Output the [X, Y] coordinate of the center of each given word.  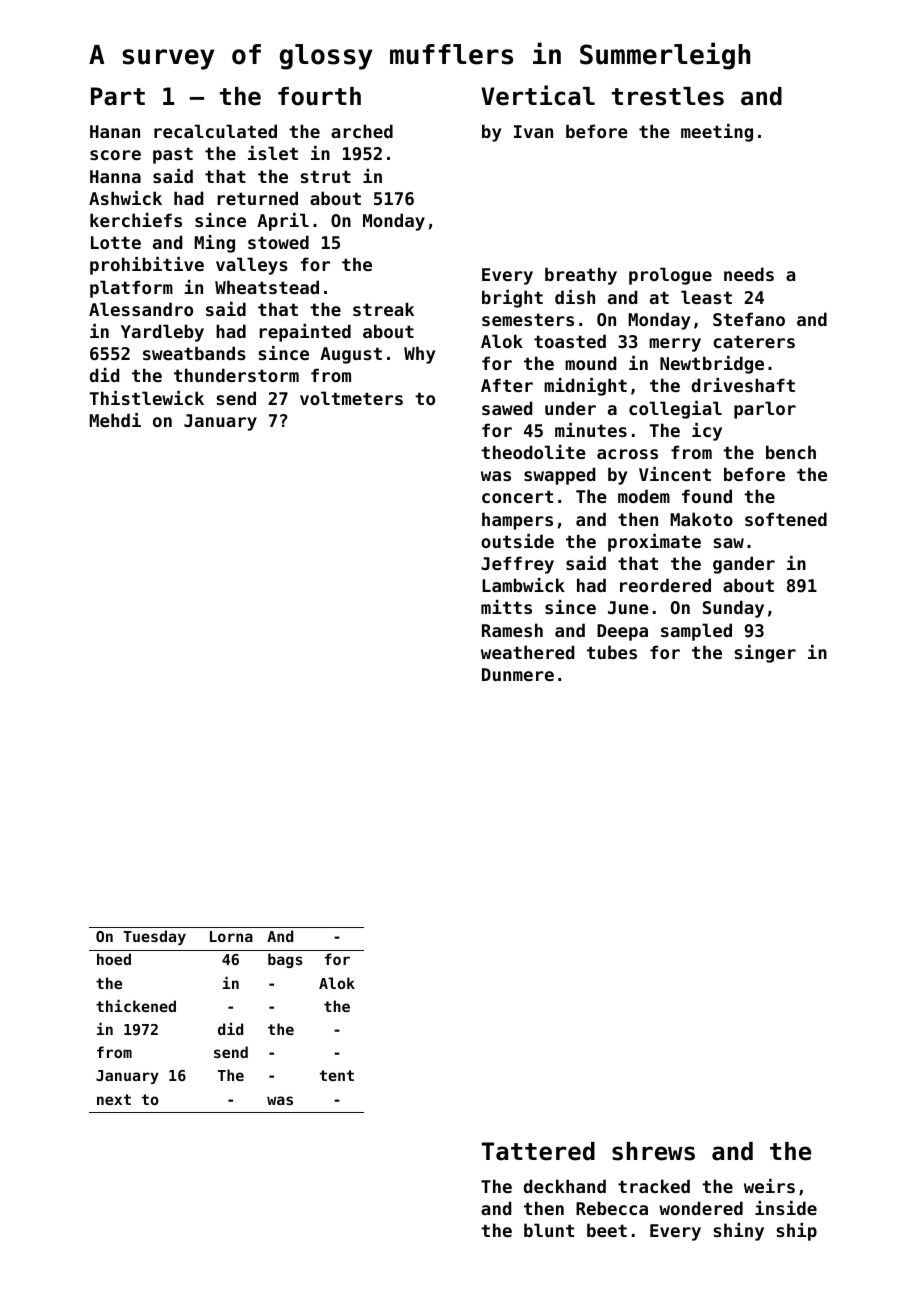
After [507, 385]
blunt [549, 1230]
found [707, 496]
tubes [612, 652]
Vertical [538, 95]
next [114, 1099]
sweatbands [194, 353]
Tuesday [154, 937]
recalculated [215, 131]
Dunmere [518, 674]
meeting [717, 133]
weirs [769, 1186]
